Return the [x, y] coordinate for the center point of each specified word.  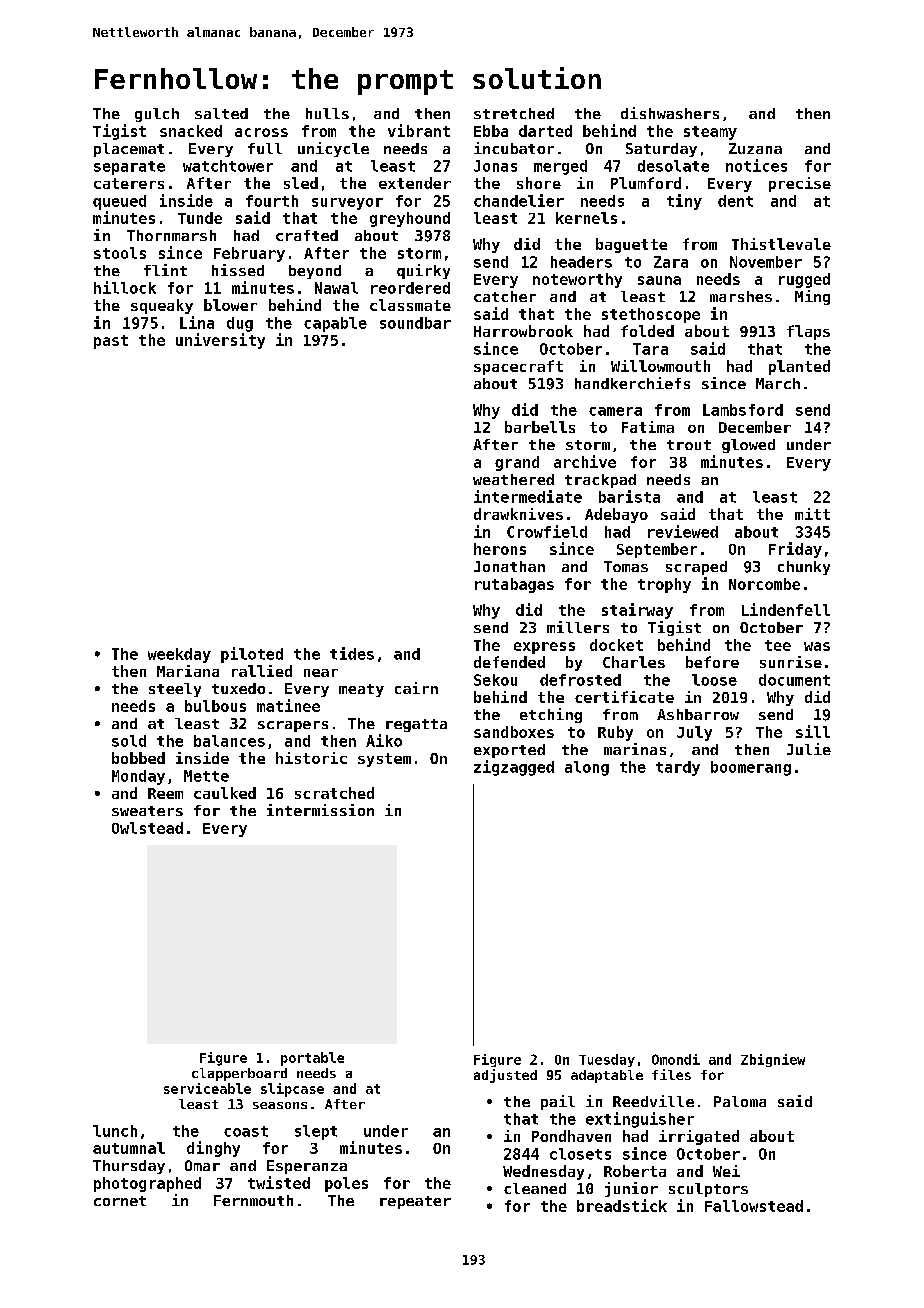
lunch [115, 1131]
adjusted [505, 1076]
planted [799, 367]
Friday [795, 550]
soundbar [415, 323]
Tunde [200, 218]
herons [500, 549]
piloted [252, 655]
